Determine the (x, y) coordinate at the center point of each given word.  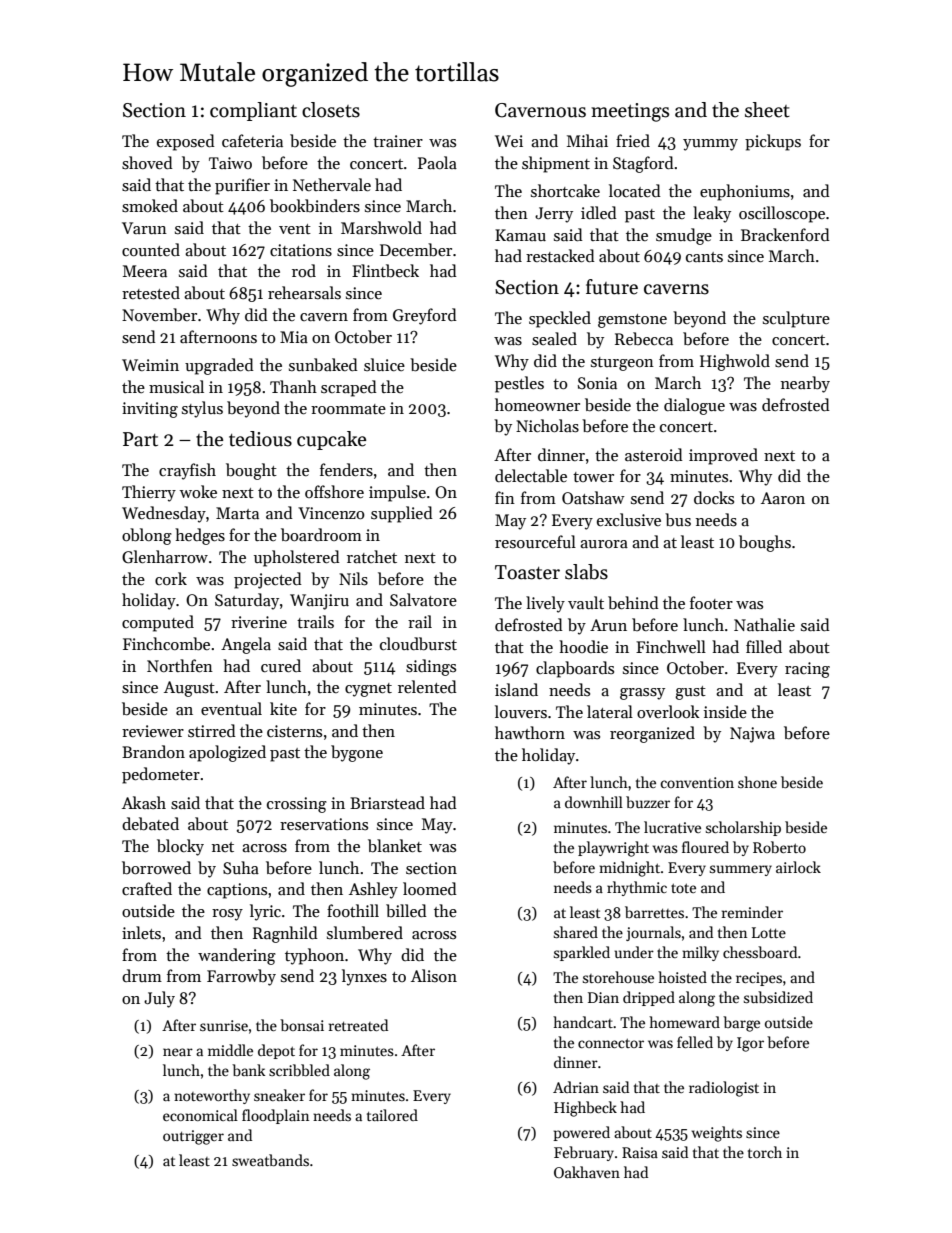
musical (176, 386)
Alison (434, 975)
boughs (765, 543)
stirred (212, 730)
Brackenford (785, 234)
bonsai (302, 1025)
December (416, 250)
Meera (145, 271)
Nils (353, 579)
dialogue (694, 406)
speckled (560, 319)
